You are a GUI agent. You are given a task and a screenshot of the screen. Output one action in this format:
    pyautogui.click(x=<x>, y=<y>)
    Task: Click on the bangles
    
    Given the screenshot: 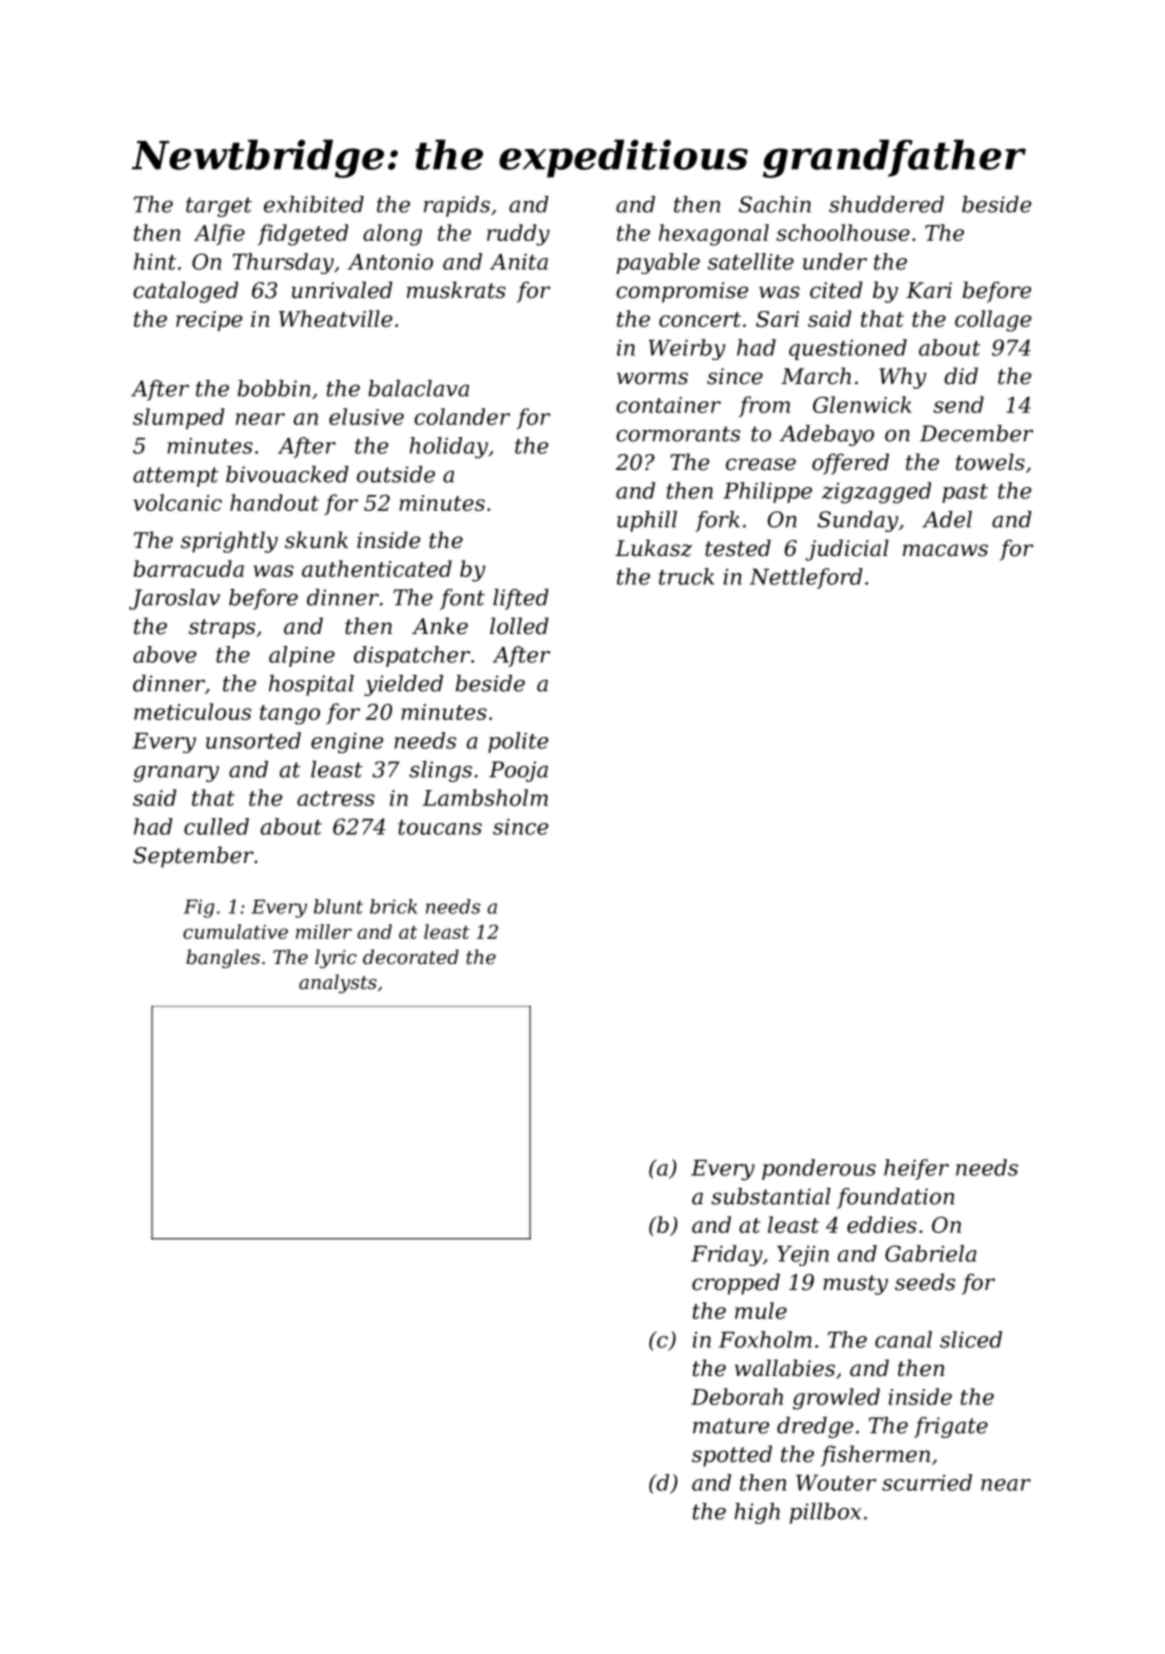 What is the action you would take?
    pyautogui.click(x=223, y=958)
